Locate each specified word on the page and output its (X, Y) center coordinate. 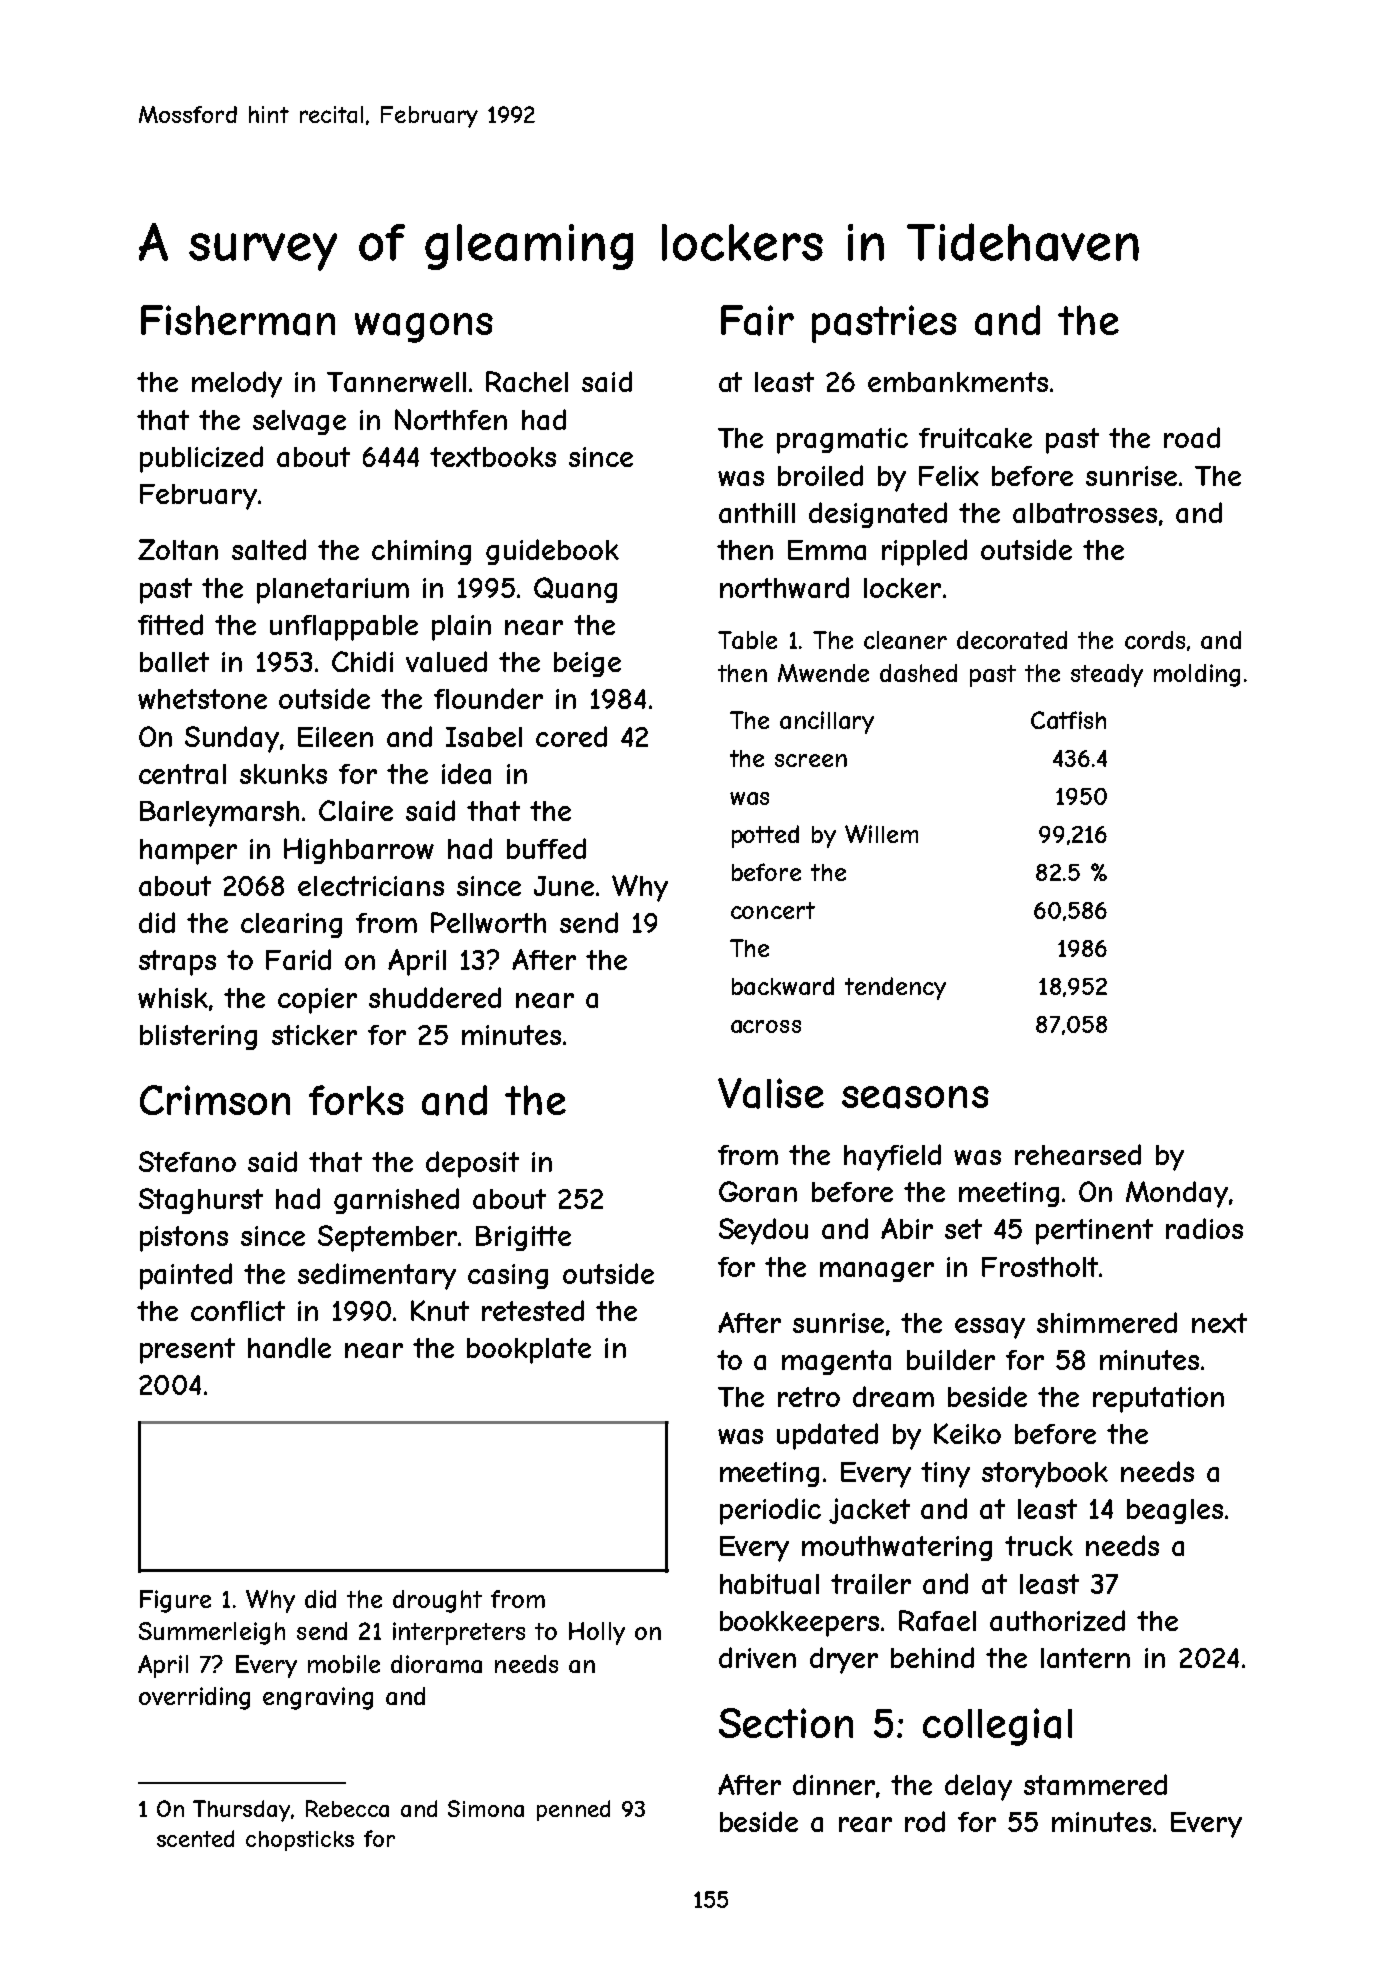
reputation (1158, 1400)
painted (186, 1276)
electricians (371, 886)
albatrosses (1085, 513)
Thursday (241, 1811)
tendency (895, 988)
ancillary (827, 722)
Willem (881, 834)
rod (925, 1821)
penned (573, 1810)
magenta (836, 1362)
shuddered (435, 997)
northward (784, 587)
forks (356, 1100)
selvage (299, 422)
